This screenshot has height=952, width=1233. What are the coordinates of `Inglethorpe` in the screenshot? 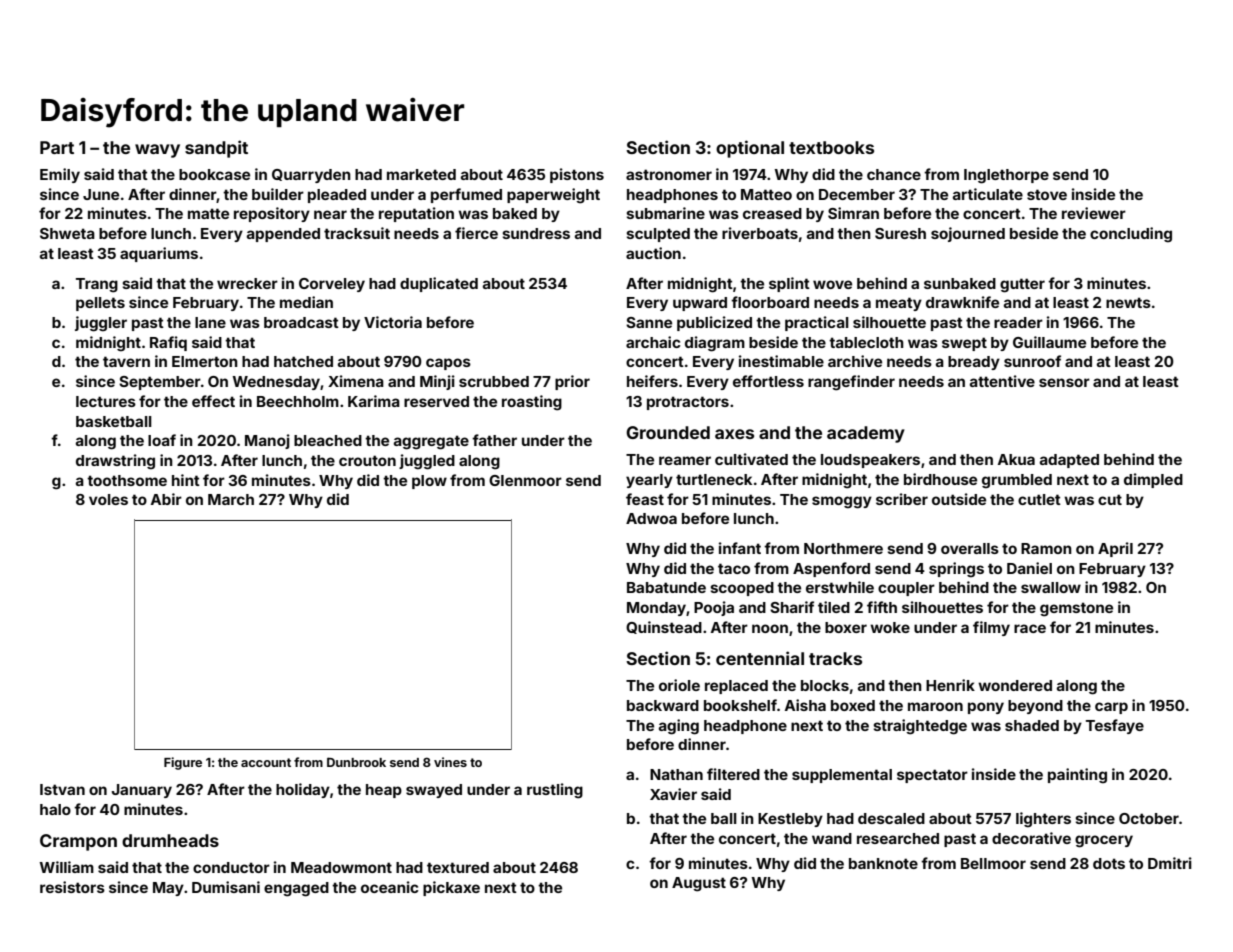 It's located at (1006, 176).
